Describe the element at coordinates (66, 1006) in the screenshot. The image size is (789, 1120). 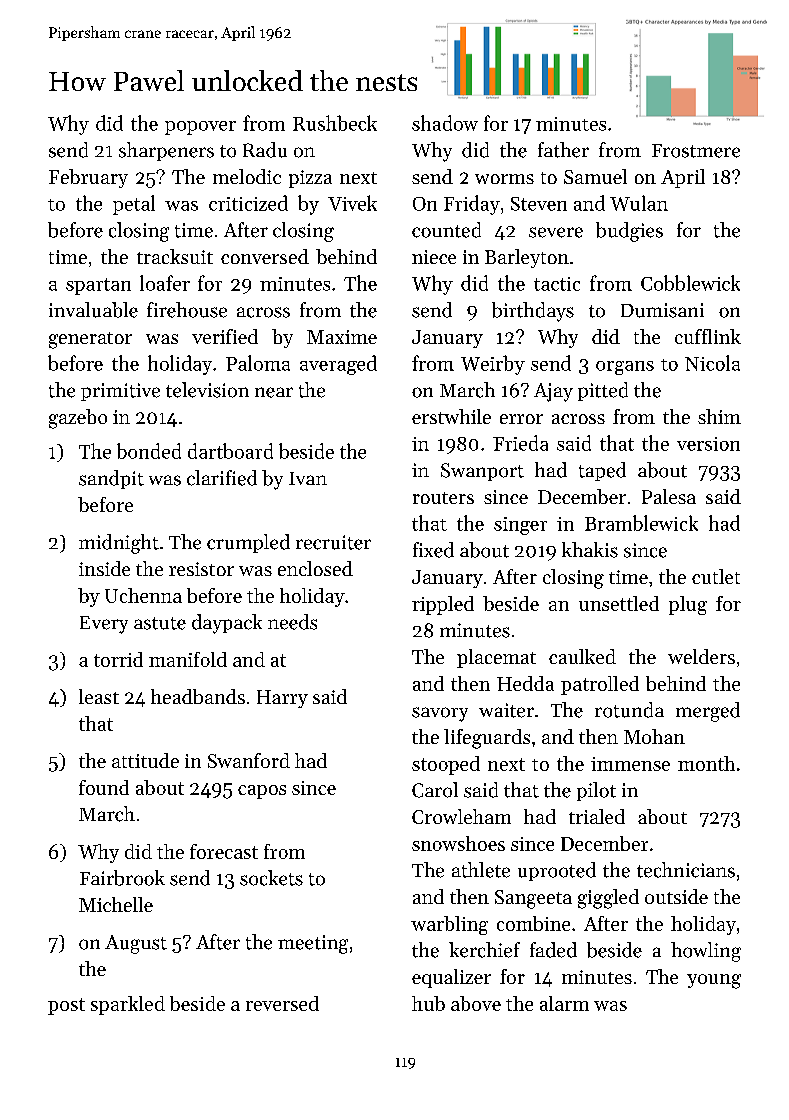
I see `post` at that location.
